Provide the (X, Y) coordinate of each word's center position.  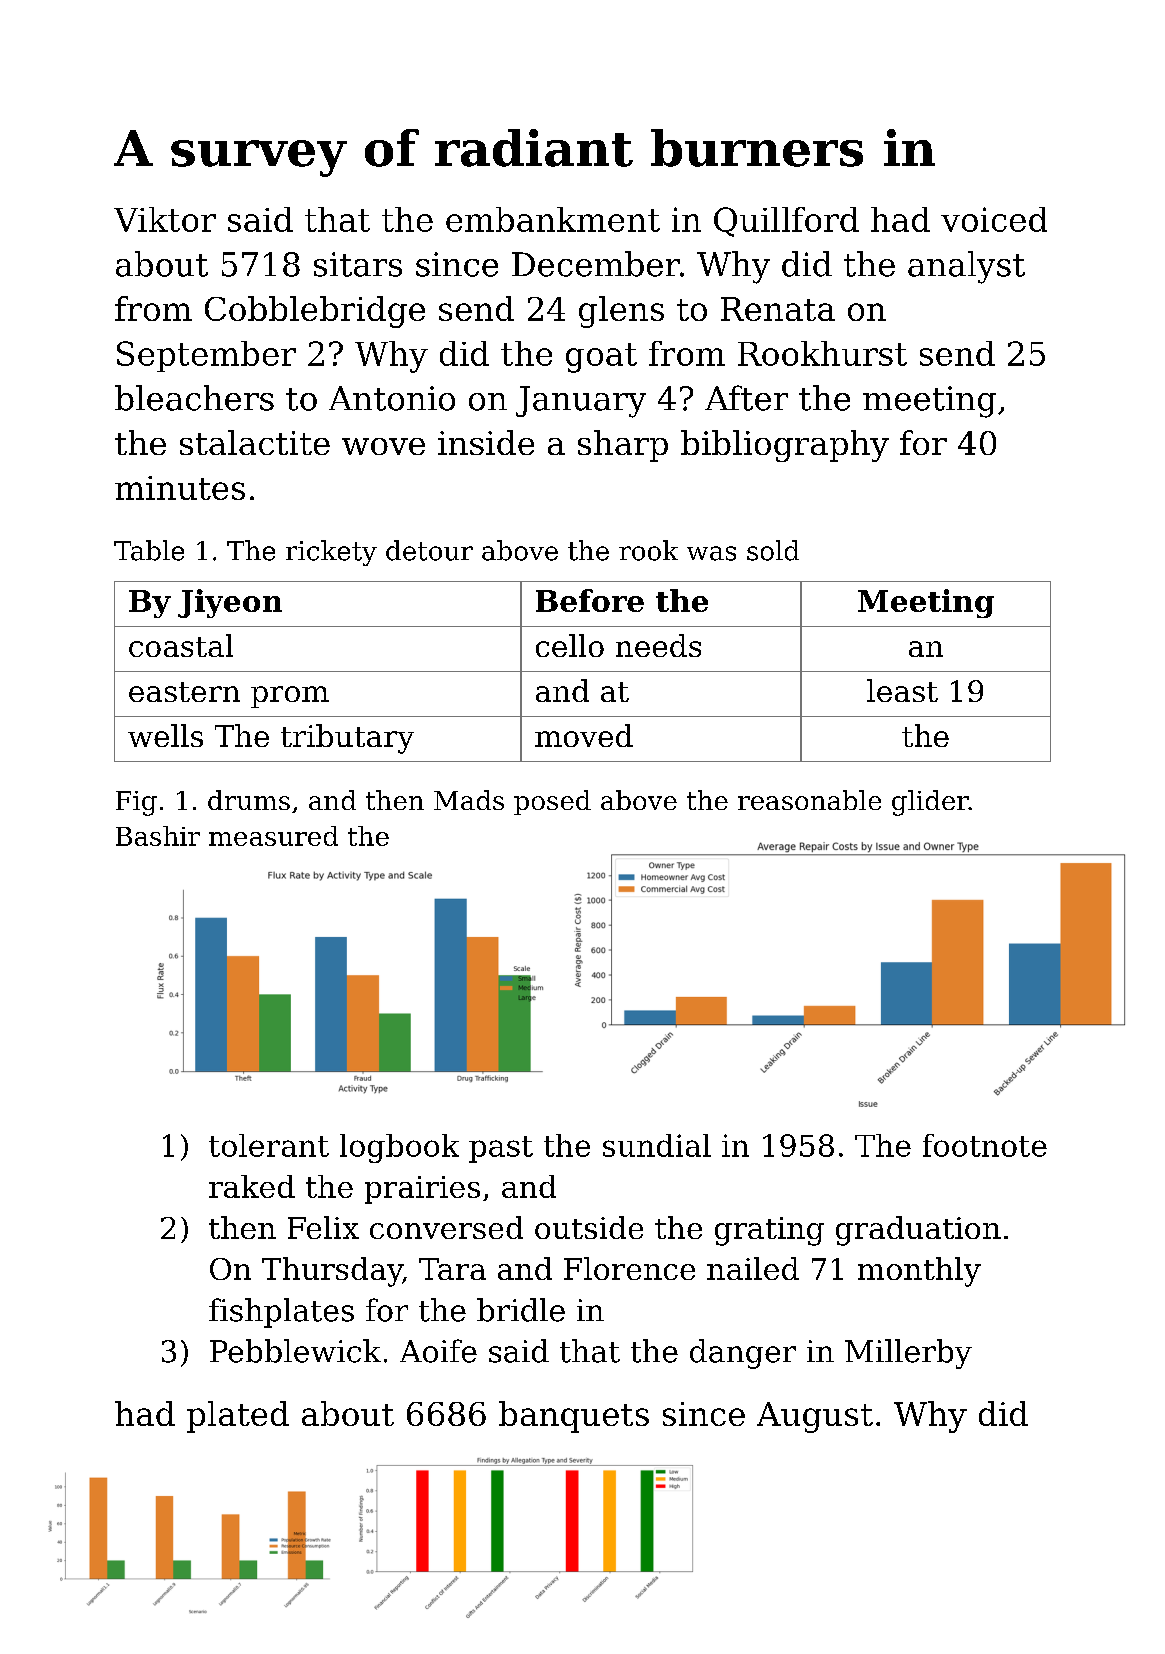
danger (743, 1354)
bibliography (785, 446)
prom (290, 697)
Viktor (165, 219)
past (501, 1149)
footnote (985, 1145)
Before (590, 600)
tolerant (269, 1145)
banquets (574, 1417)
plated (238, 1417)
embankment (553, 219)
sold (773, 550)
